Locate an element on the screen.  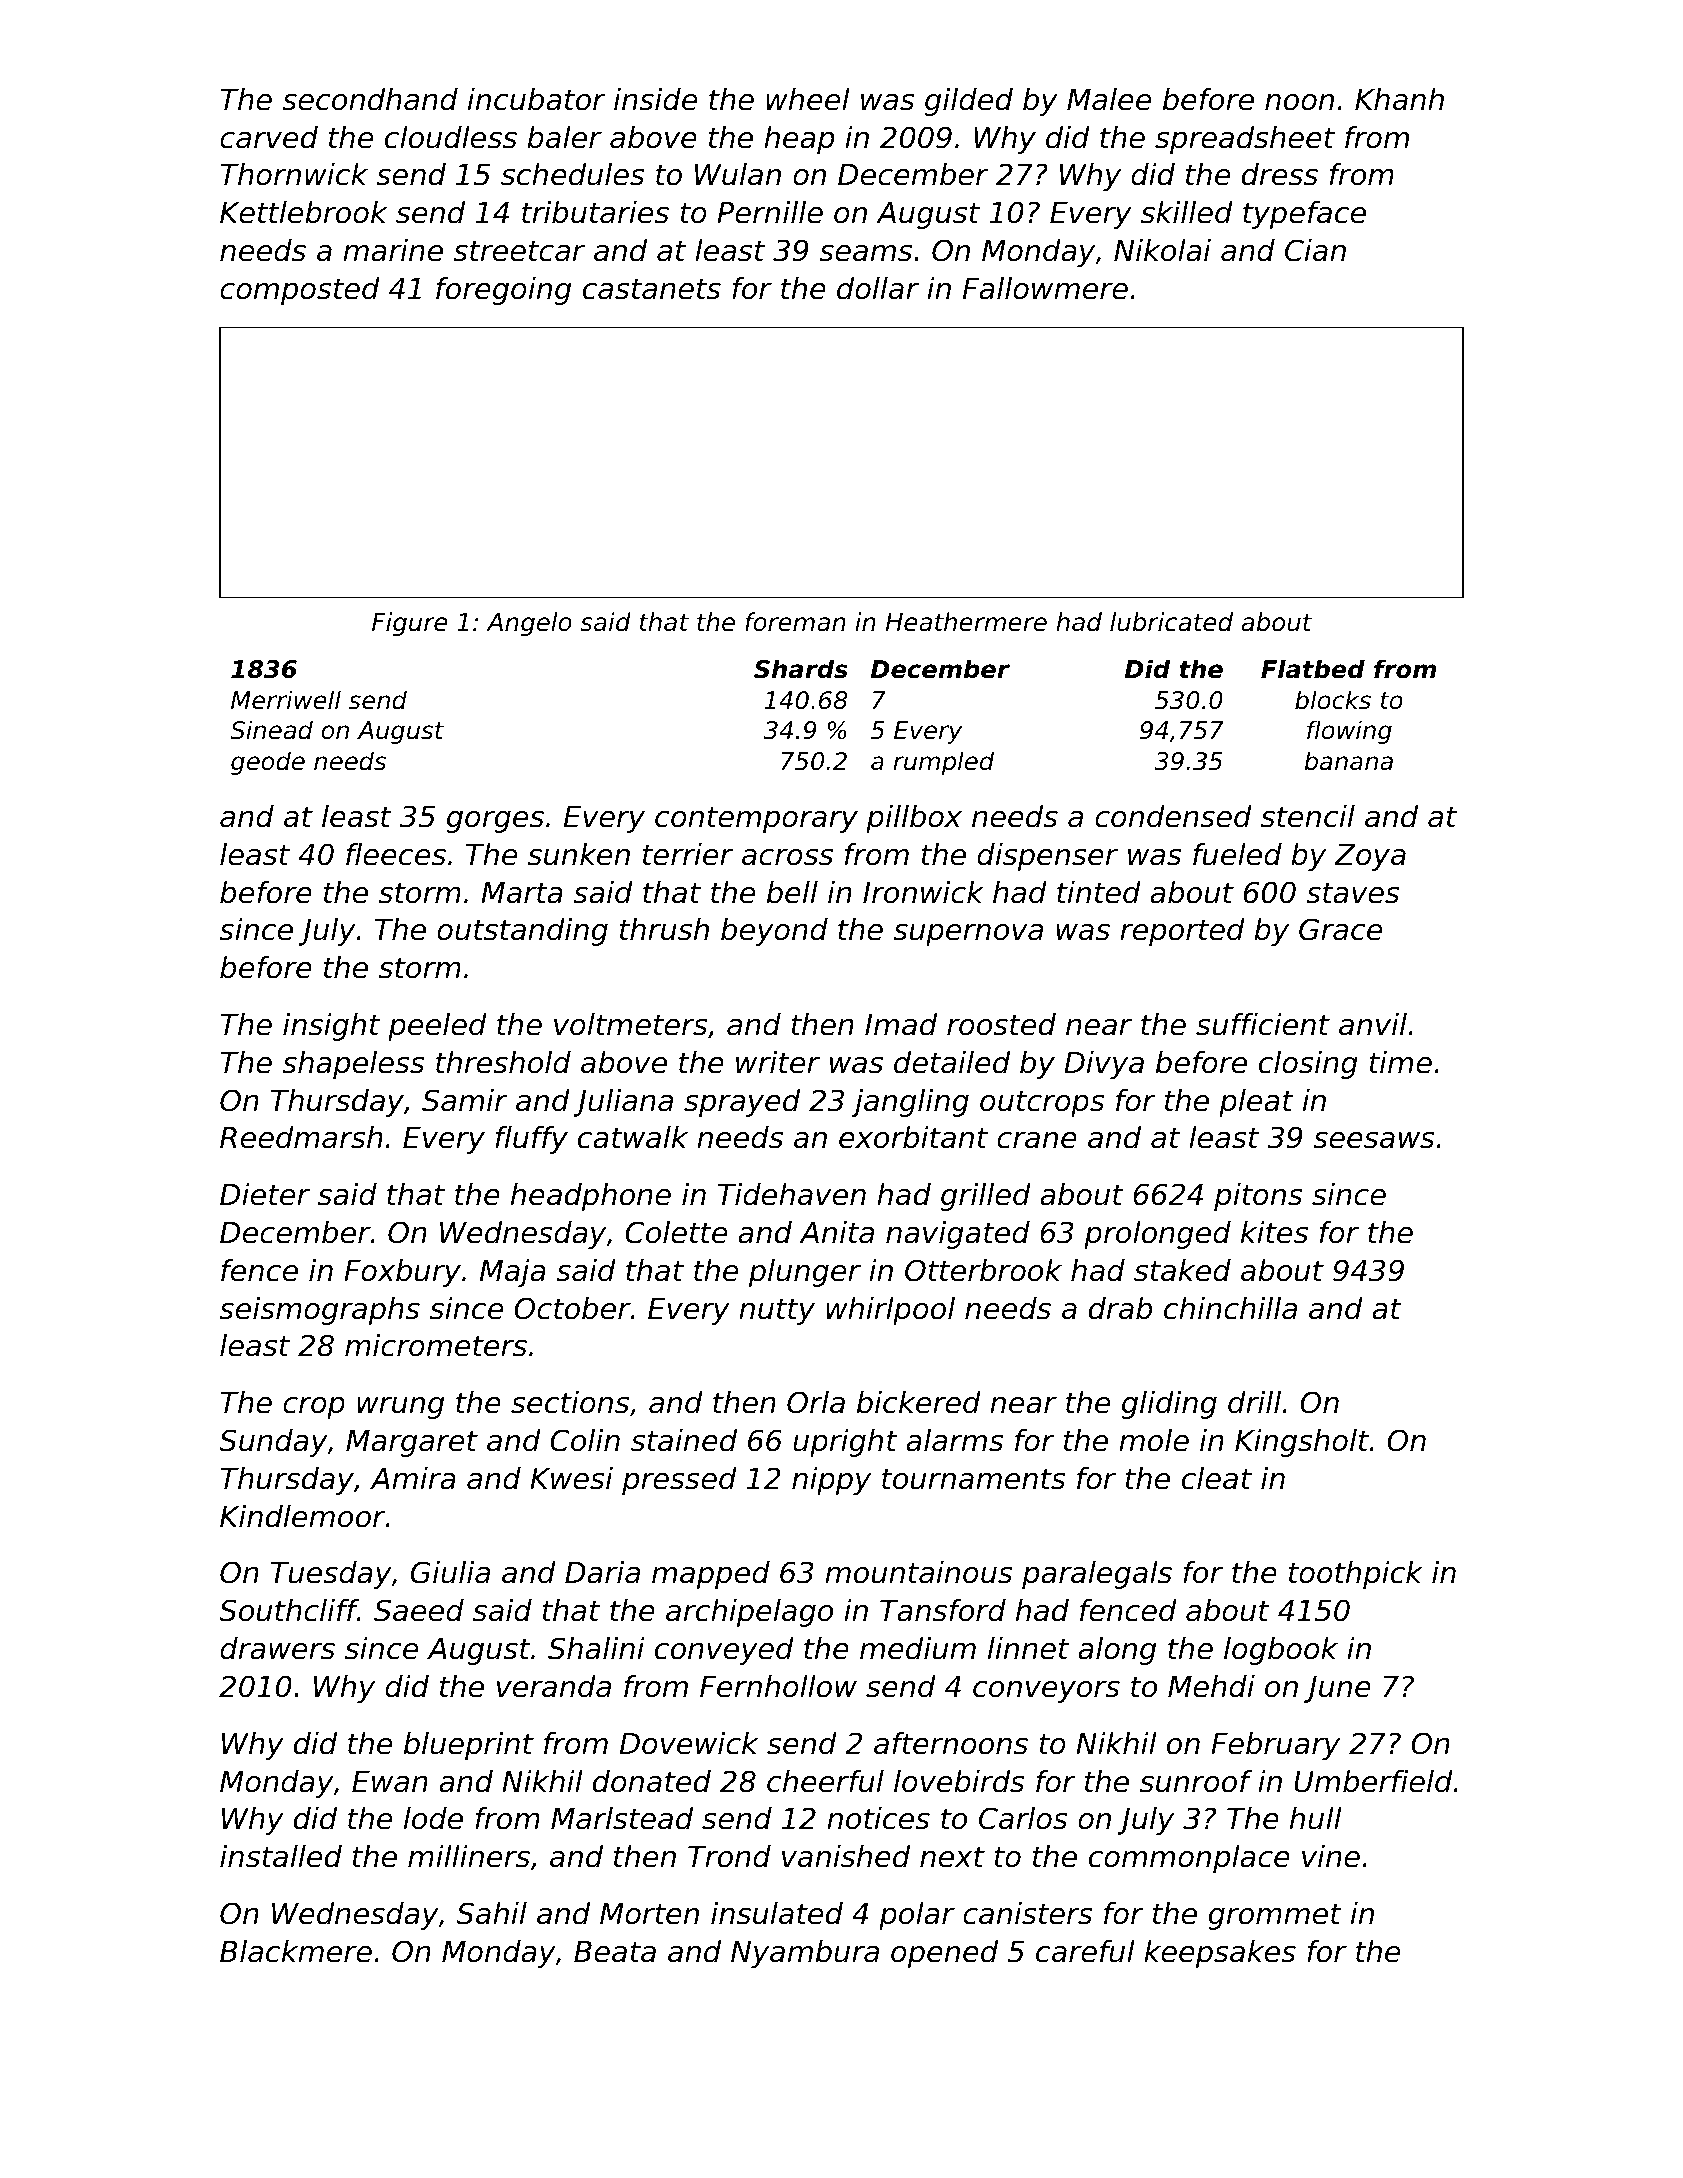
tournaments is located at coordinates (974, 1479).
